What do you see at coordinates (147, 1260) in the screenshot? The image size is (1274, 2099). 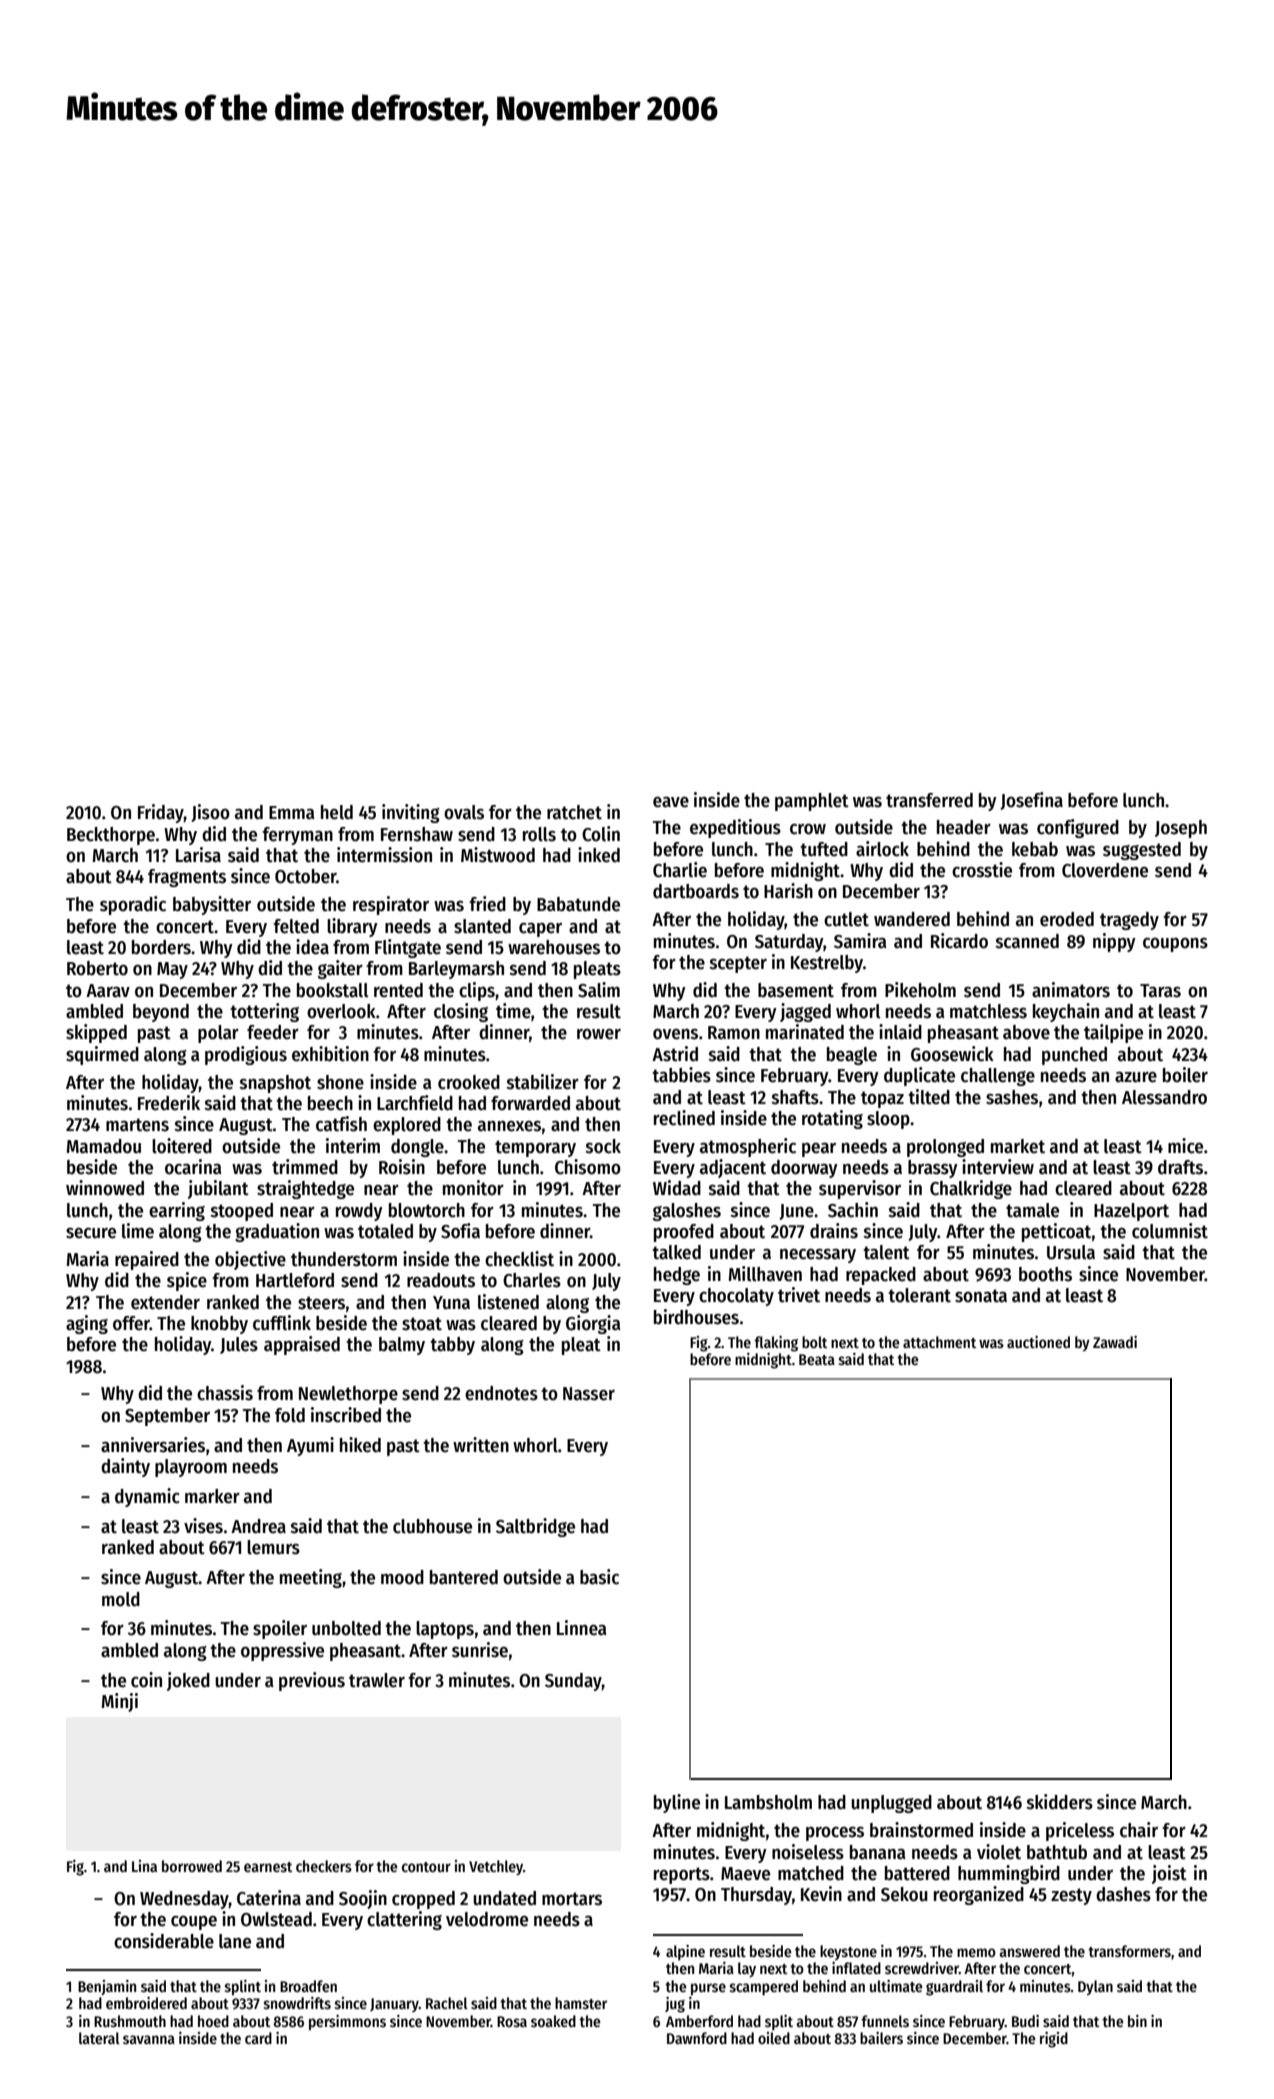 I see `repaired` at bounding box center [147, 1260].
